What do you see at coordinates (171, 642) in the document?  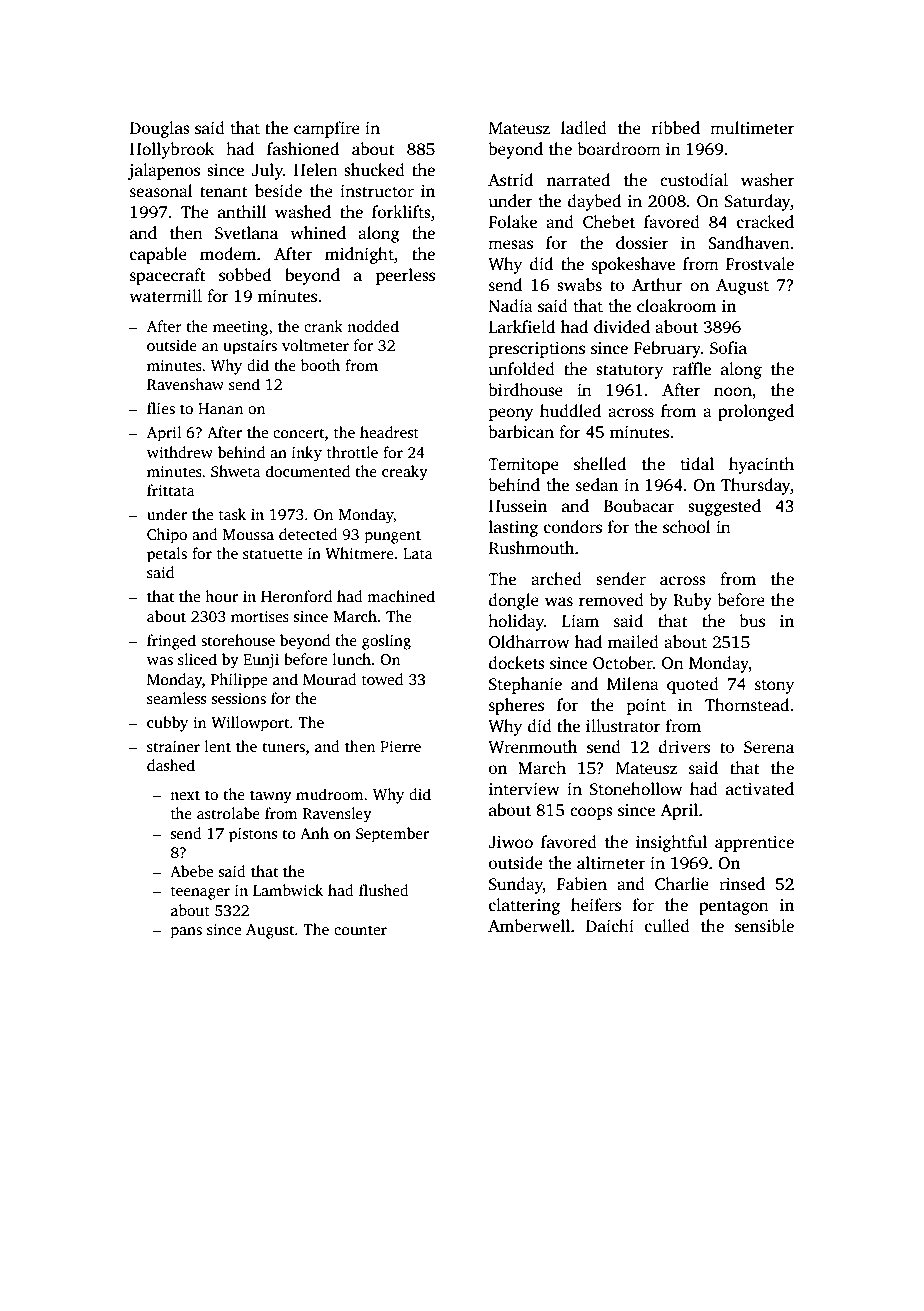 I see `fringed` at bounding box center [171, 642].
